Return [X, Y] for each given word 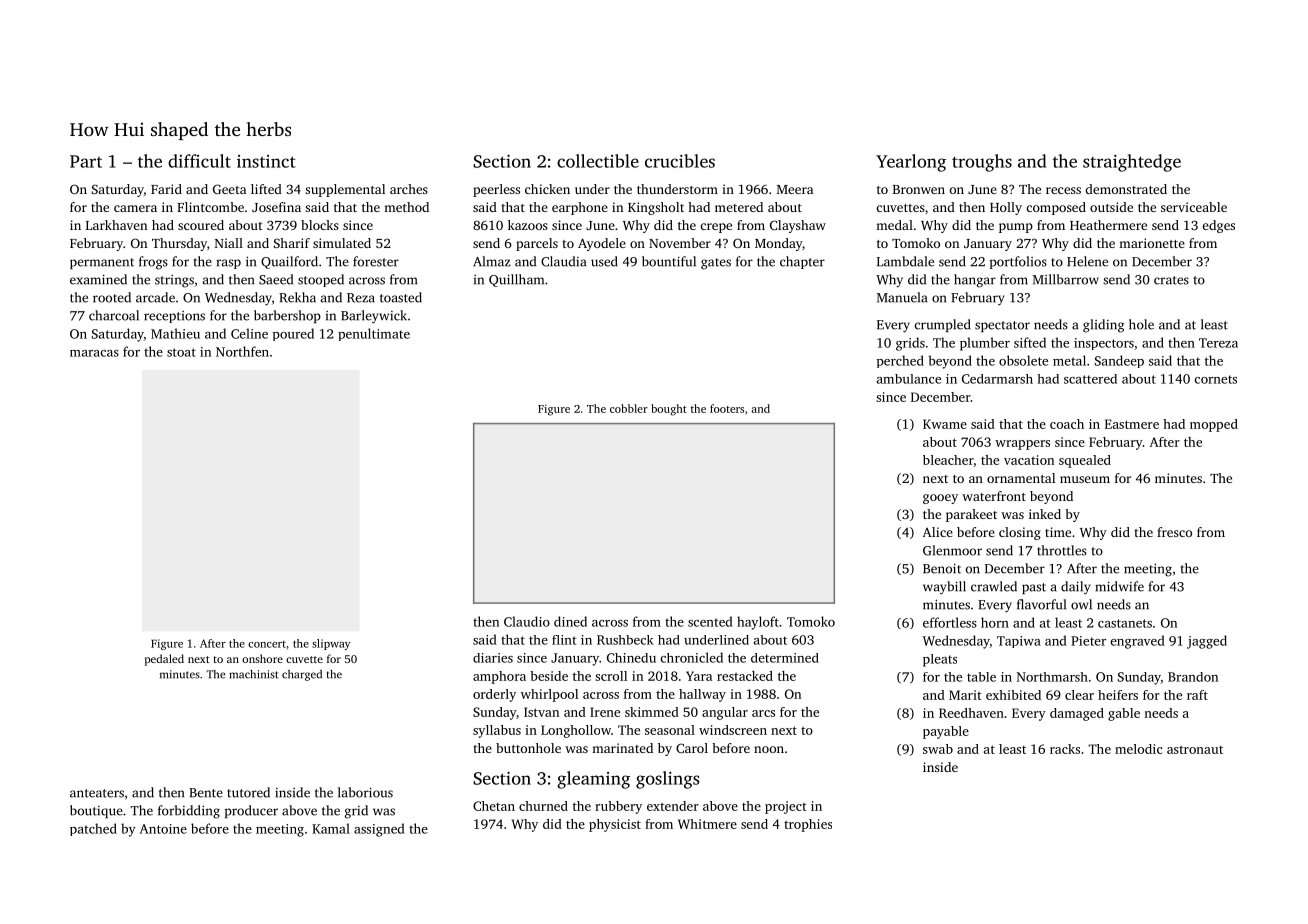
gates [716, 264]
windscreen [733, 730]
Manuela [902, 297]
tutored [248, 792]
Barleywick [374, 317]
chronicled [691, 657]
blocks [320, 225]
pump [1016, 228]
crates [1171, 280]
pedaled [164, 660]
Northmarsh [1052, 677]
